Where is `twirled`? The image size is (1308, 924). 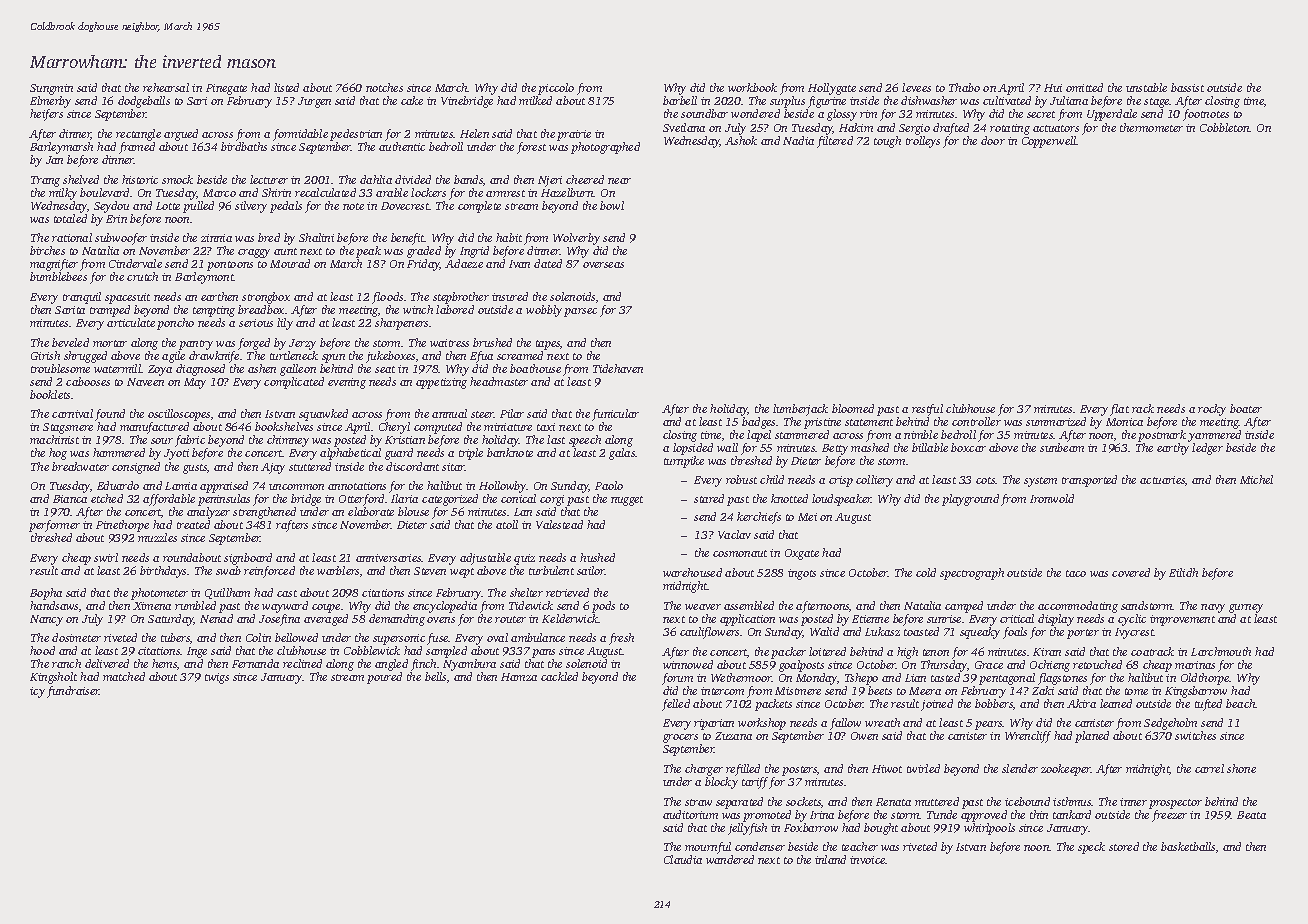
twirled is located at coordinates (923, 768).
